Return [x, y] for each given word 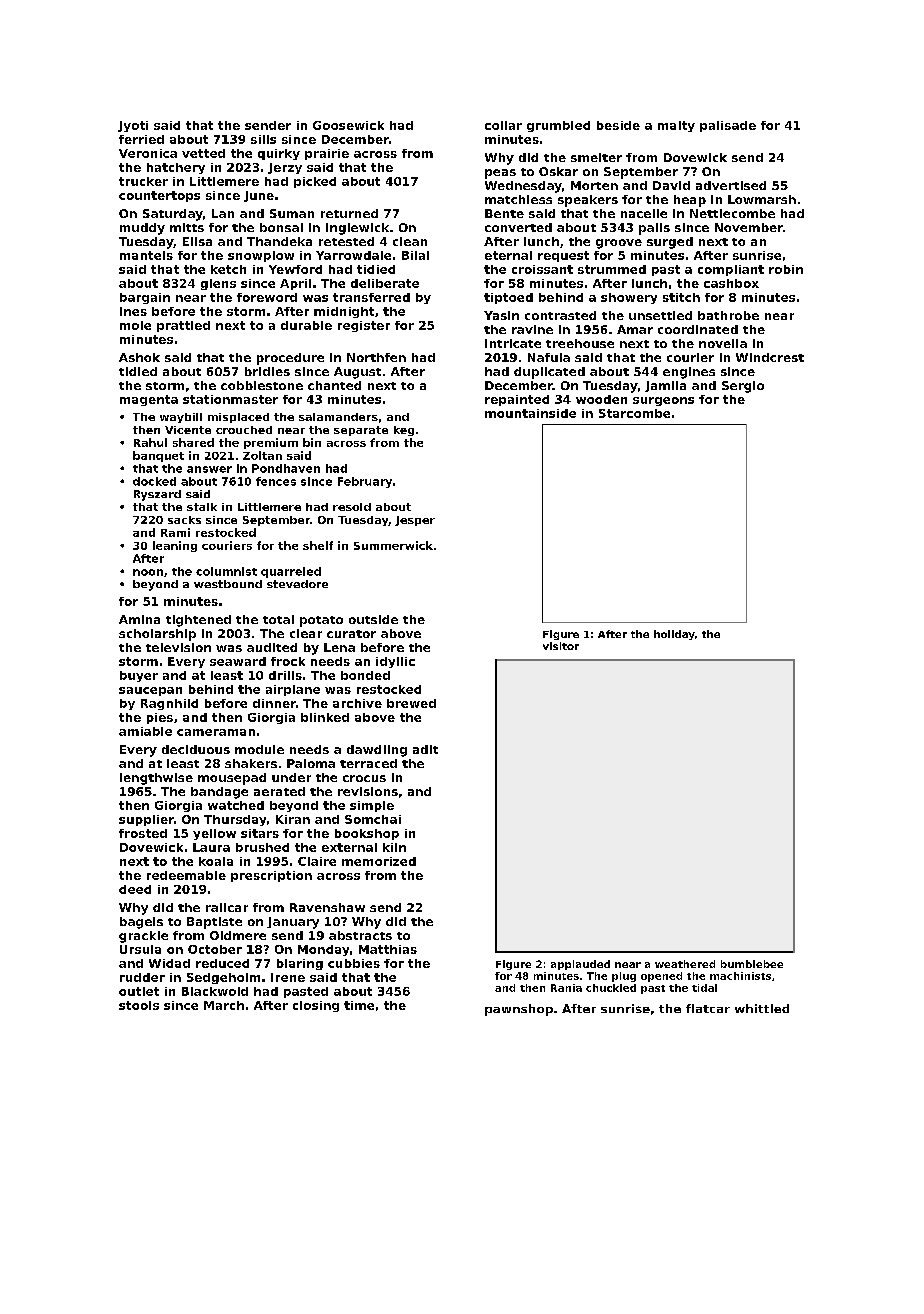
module [259, 749]
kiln [394, 847]
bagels [141, 923]
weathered [685, 964]
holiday [674, 635]
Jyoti [133, 126]
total [278, 619]
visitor [561, 646]
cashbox [731, 283]
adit [425, 749]
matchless [518, 199]
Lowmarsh [762, 199]
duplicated [549, 373]
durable [306, 325]
